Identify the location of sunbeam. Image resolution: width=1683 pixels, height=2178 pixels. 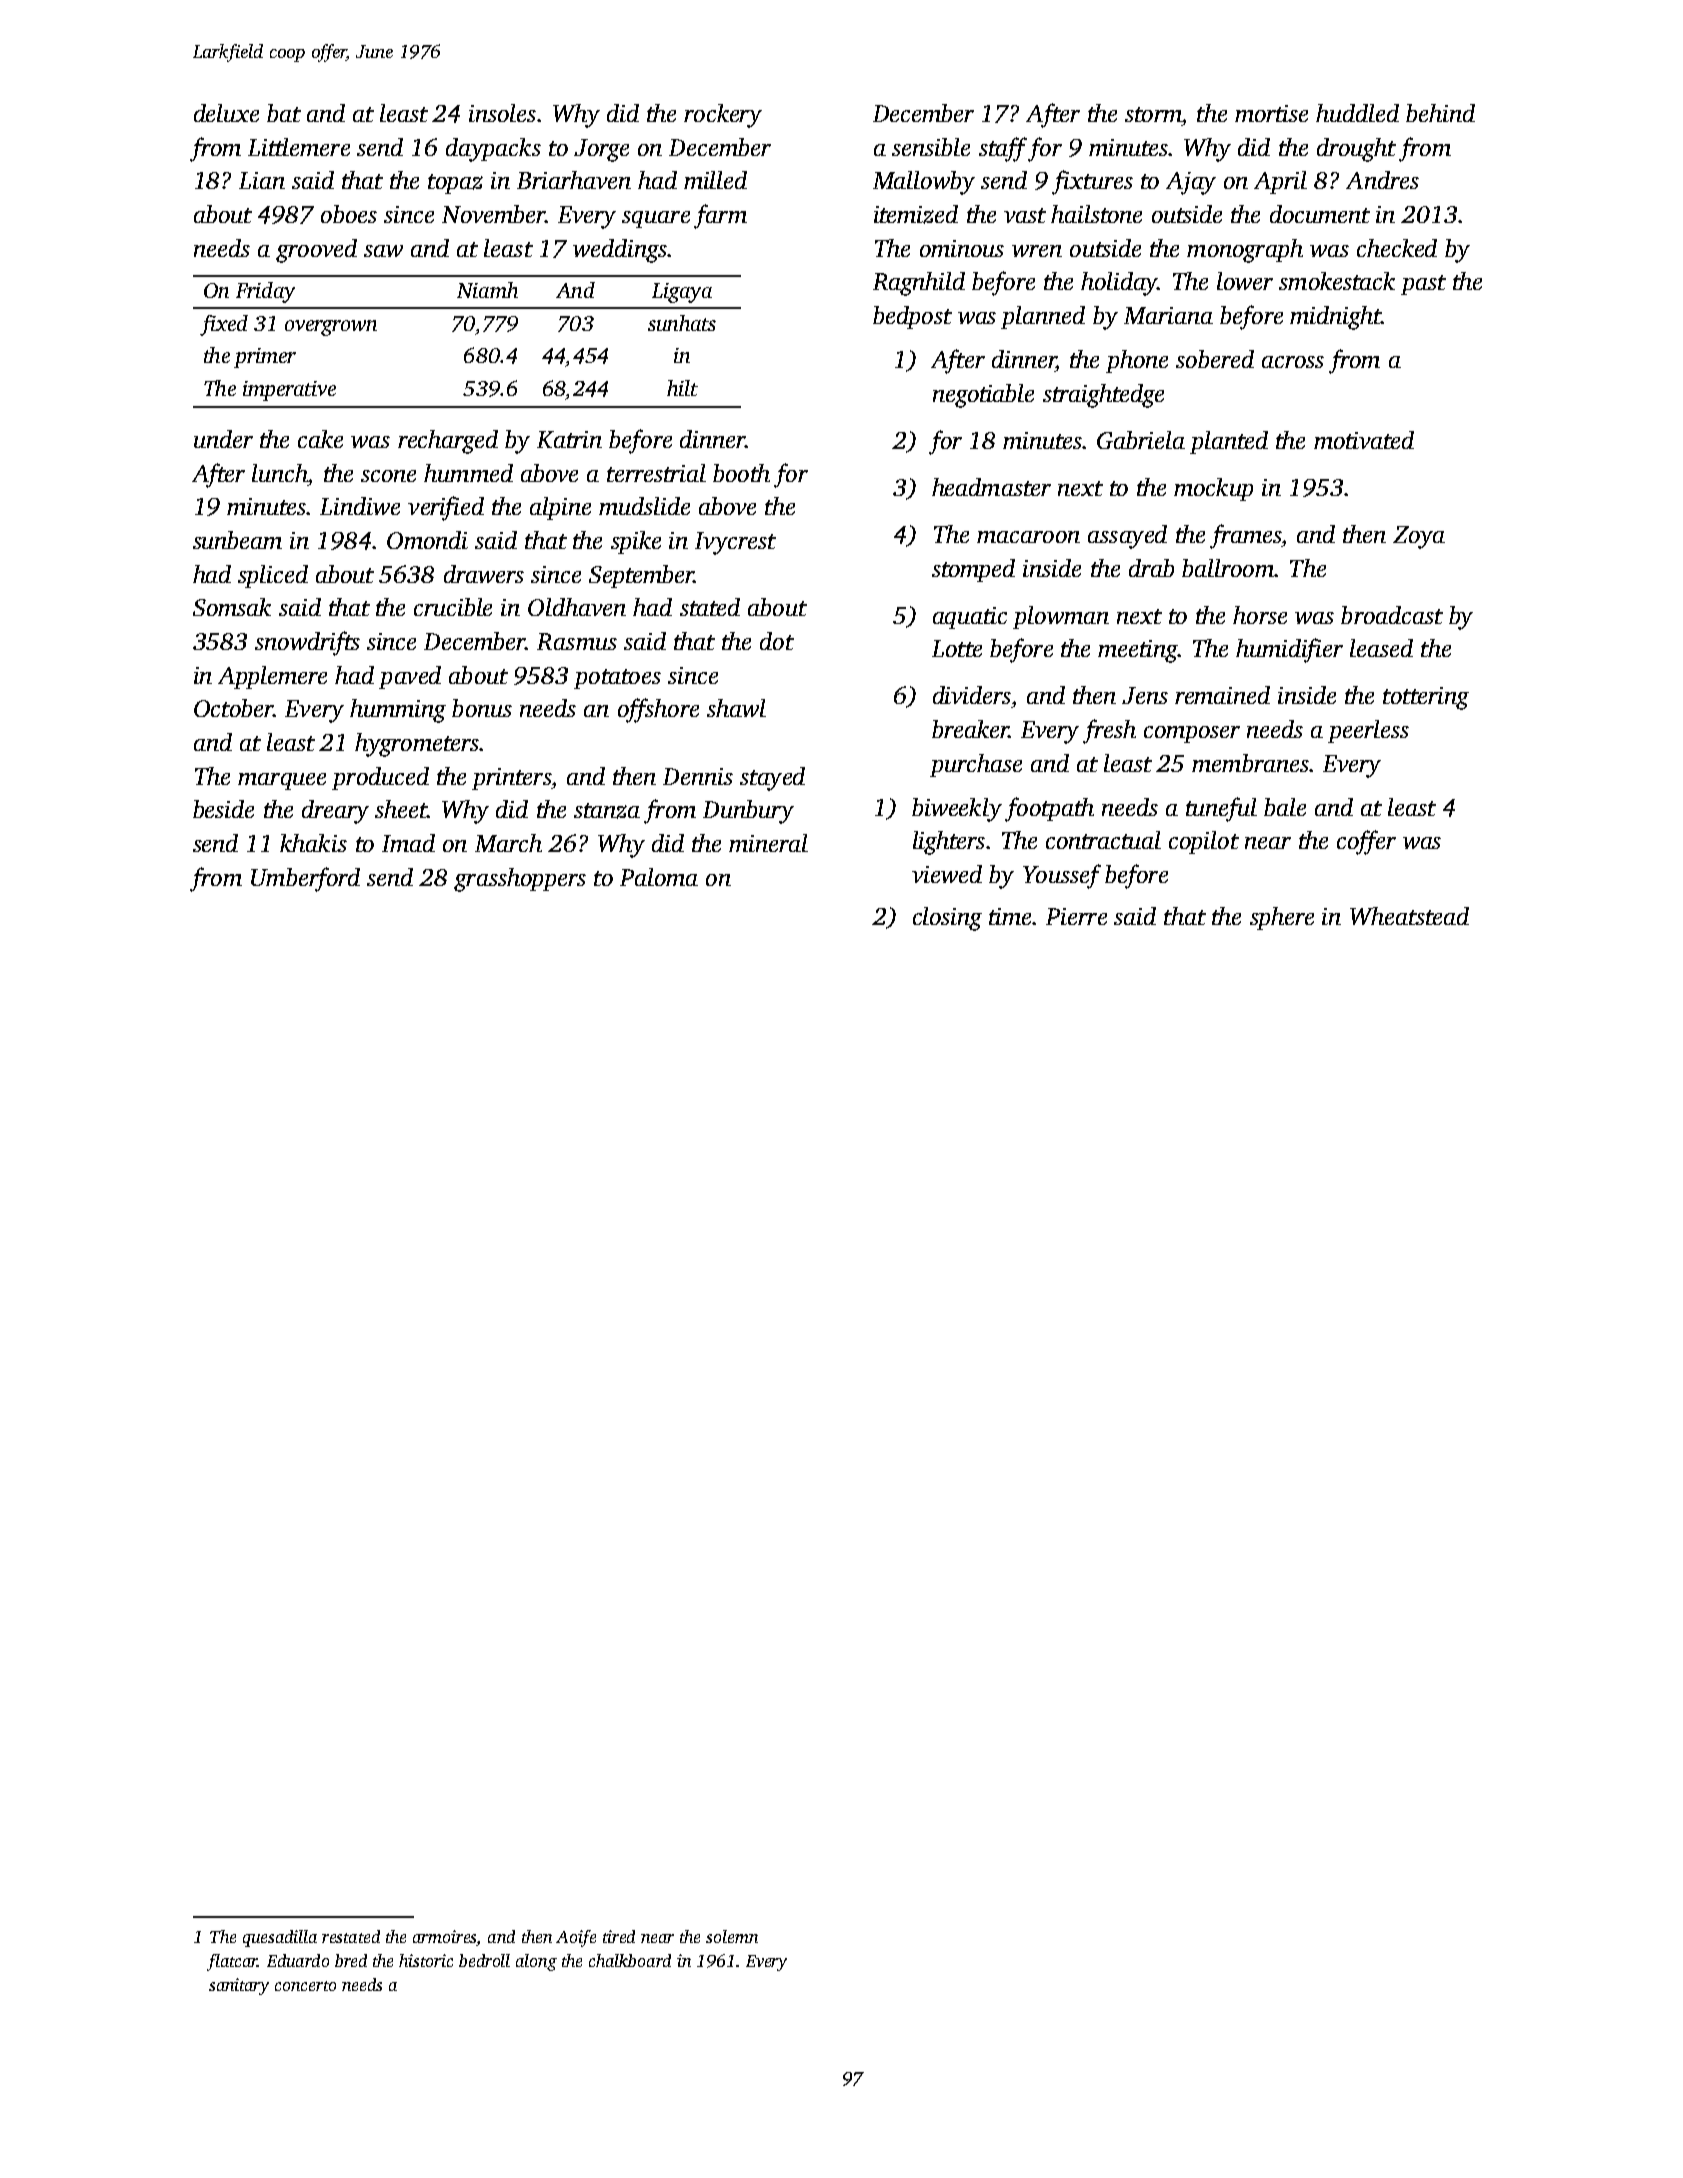
(237, 540).
